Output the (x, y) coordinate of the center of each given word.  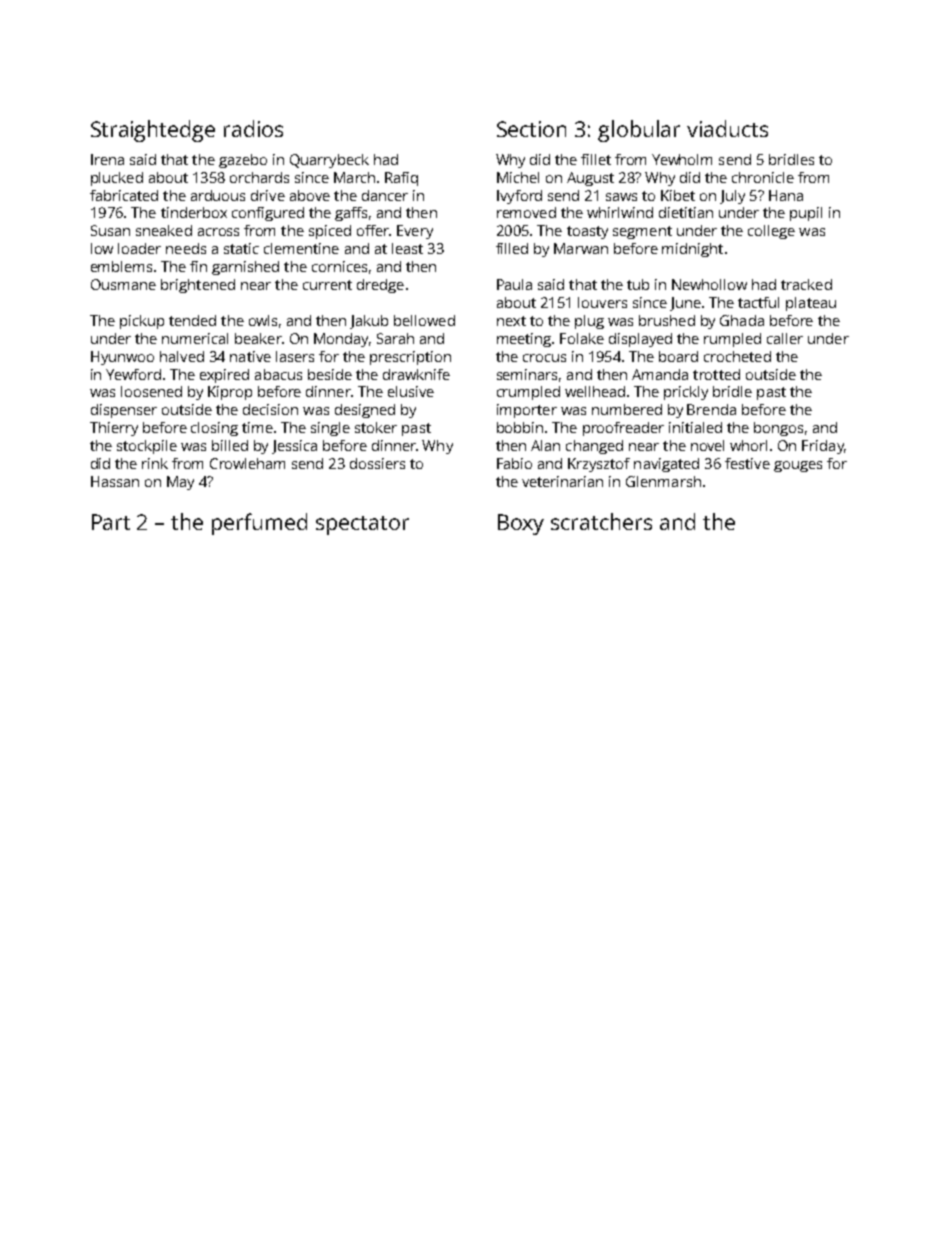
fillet (596, 159)
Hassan (115, 481)
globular (639, 131)
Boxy (521, 524)
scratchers (601, 521)
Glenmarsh (663, 481)
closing (214, 429)
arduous (218, 195)
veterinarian (562, 481)
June (685, 304)
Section (531, 129)
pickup (142, 322)
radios (253, 128)
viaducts (727, 128)
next (511, 321)
